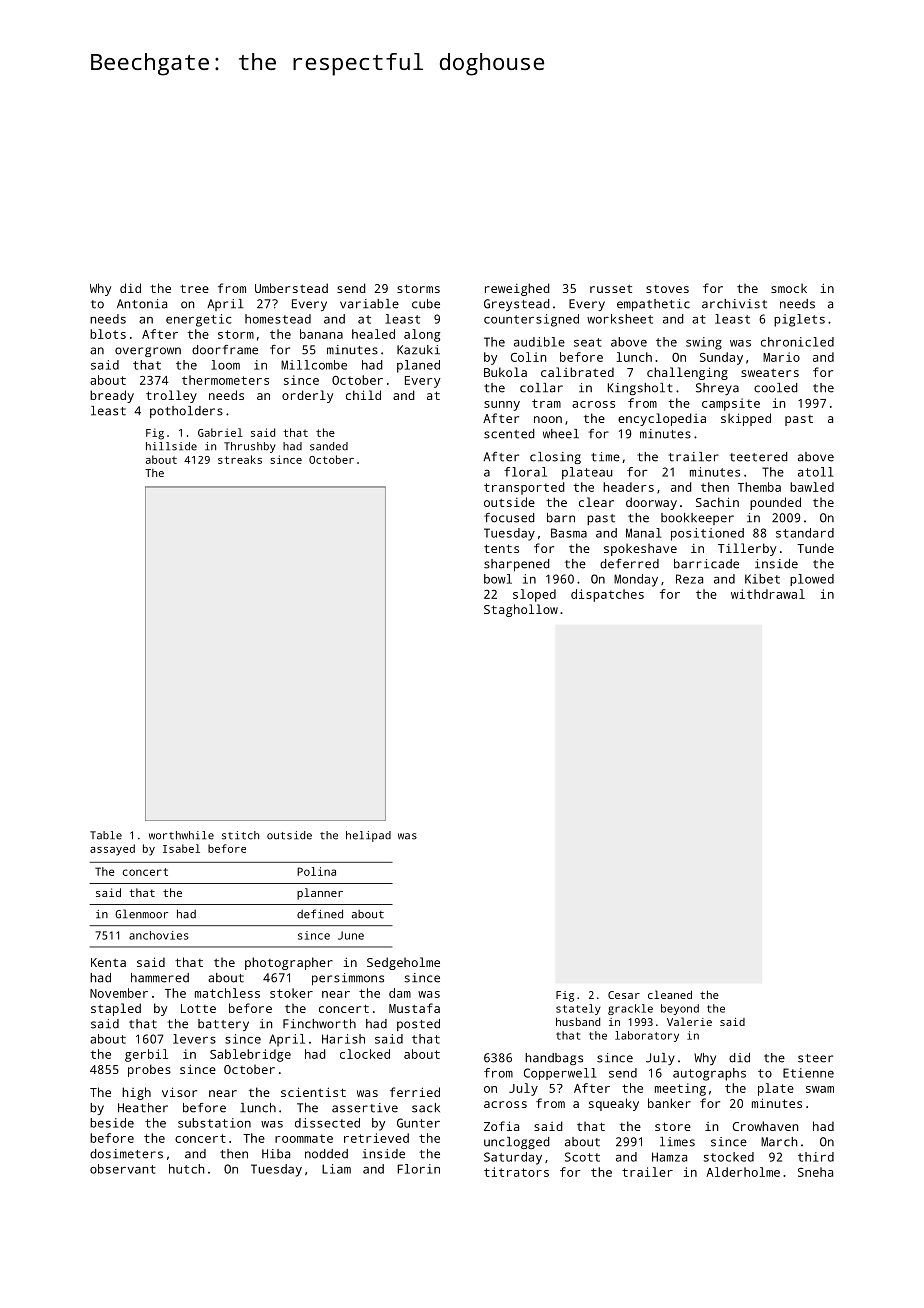 This screenshot has height=1308, width=924. Describe the element at coordinates (143, 1108) in the screenshot. I see `Heather` at that location.
